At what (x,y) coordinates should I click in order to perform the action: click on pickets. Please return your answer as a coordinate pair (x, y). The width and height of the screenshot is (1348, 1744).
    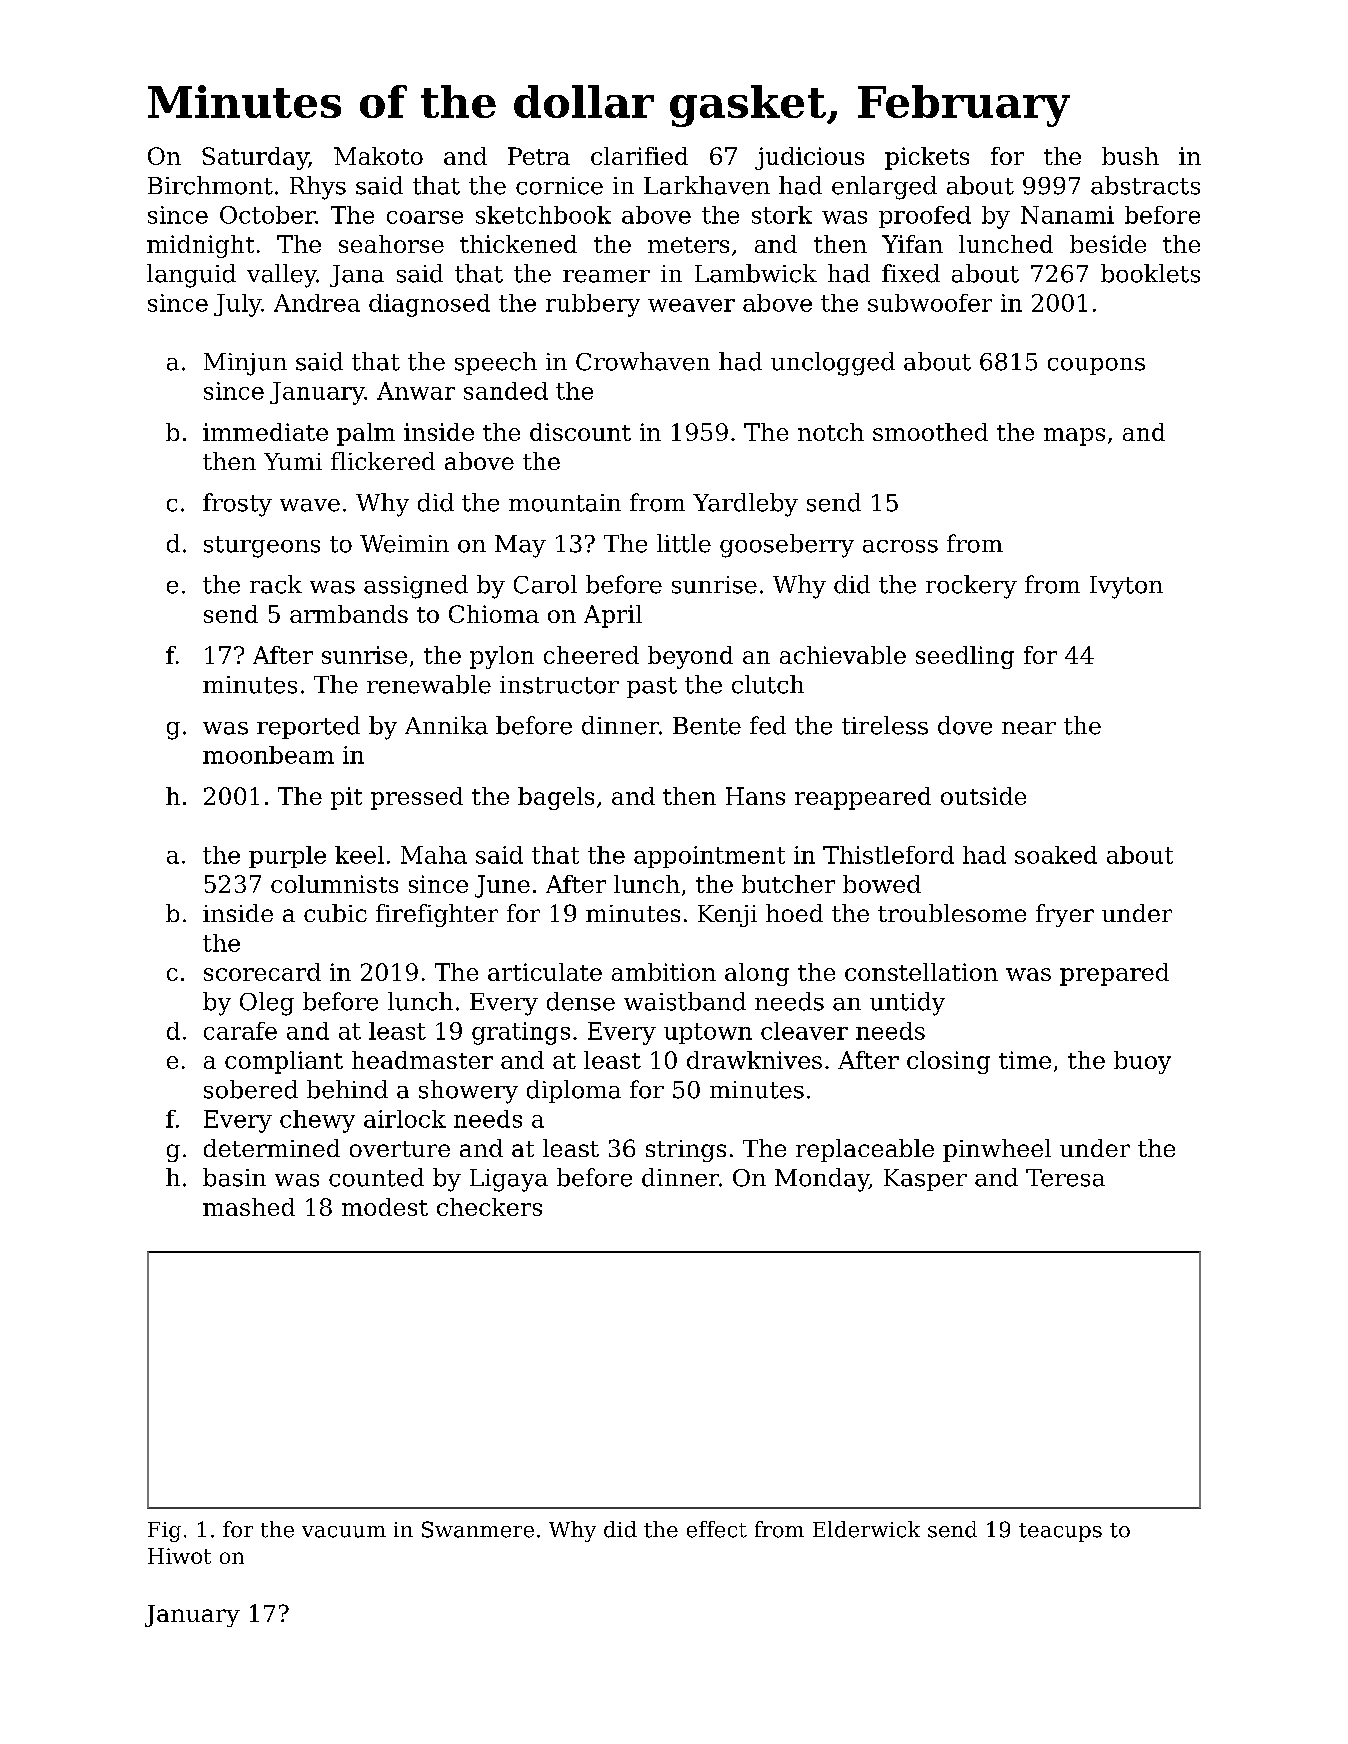
    Looking at the image, I should click on (927, 158).
